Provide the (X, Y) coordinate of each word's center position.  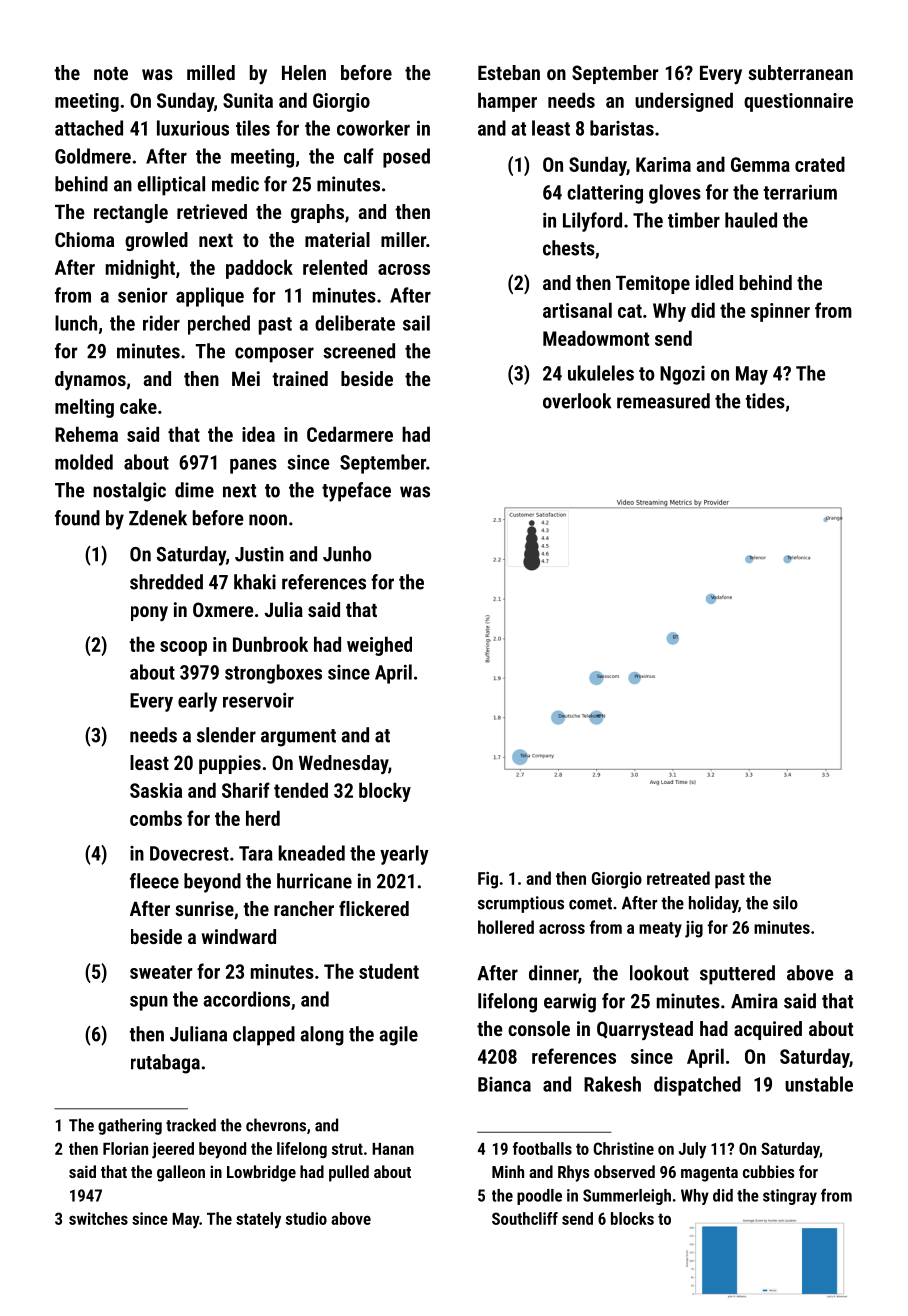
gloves (675, 194)
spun (149, 1003)
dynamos (90, 381)
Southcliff (525, 1218)
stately (258, 1220)
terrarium (800, 192)
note (111, 73)
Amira (754, 1001)
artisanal (577, 310)
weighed (379, 646)
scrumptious (521, 904)
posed (406, 158)
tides (765, 401)
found (77, 518)
